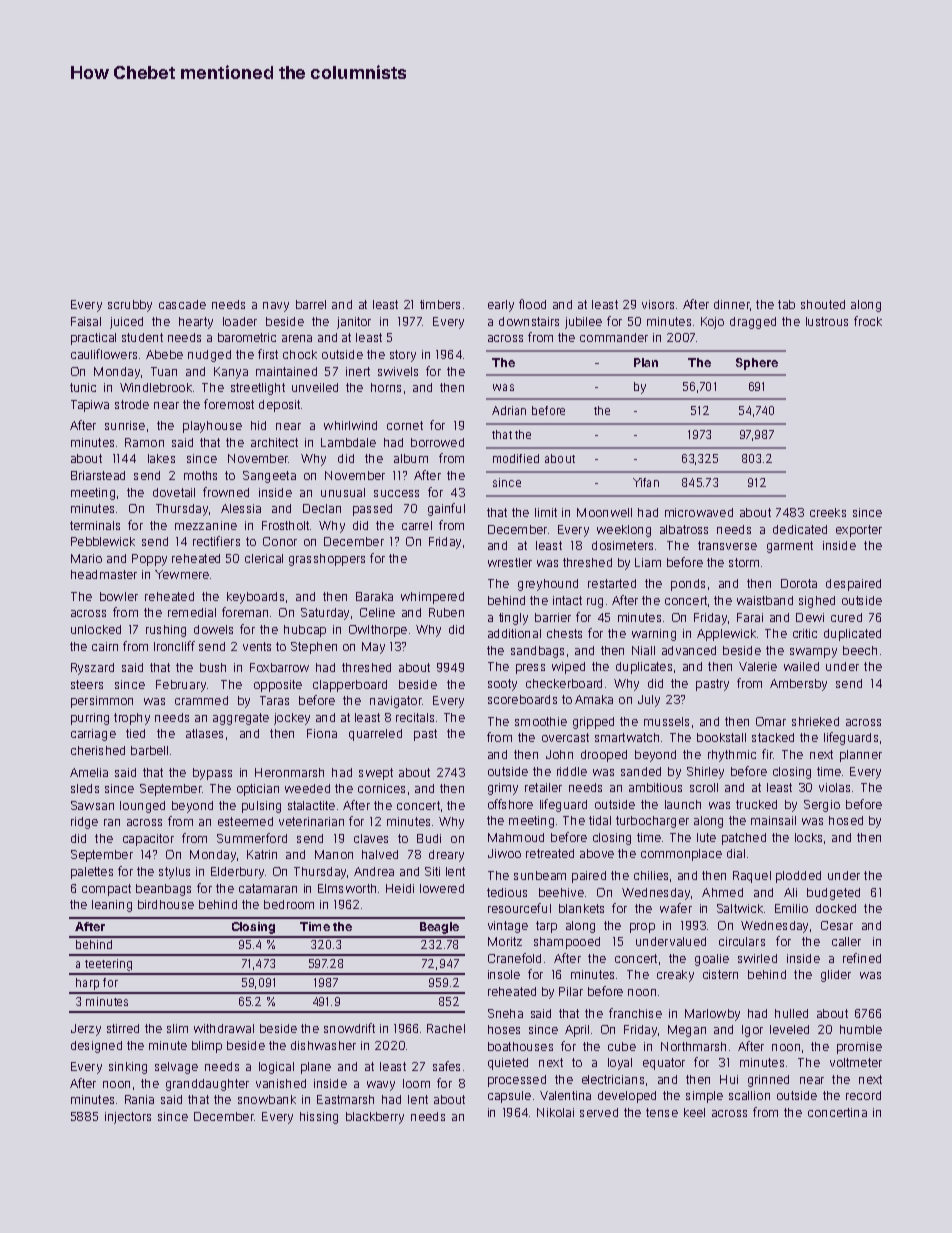 The height and width of the image is (1233, 952). Describe the element at coordinates (597, 853) in the image. I see `above` at that location.
